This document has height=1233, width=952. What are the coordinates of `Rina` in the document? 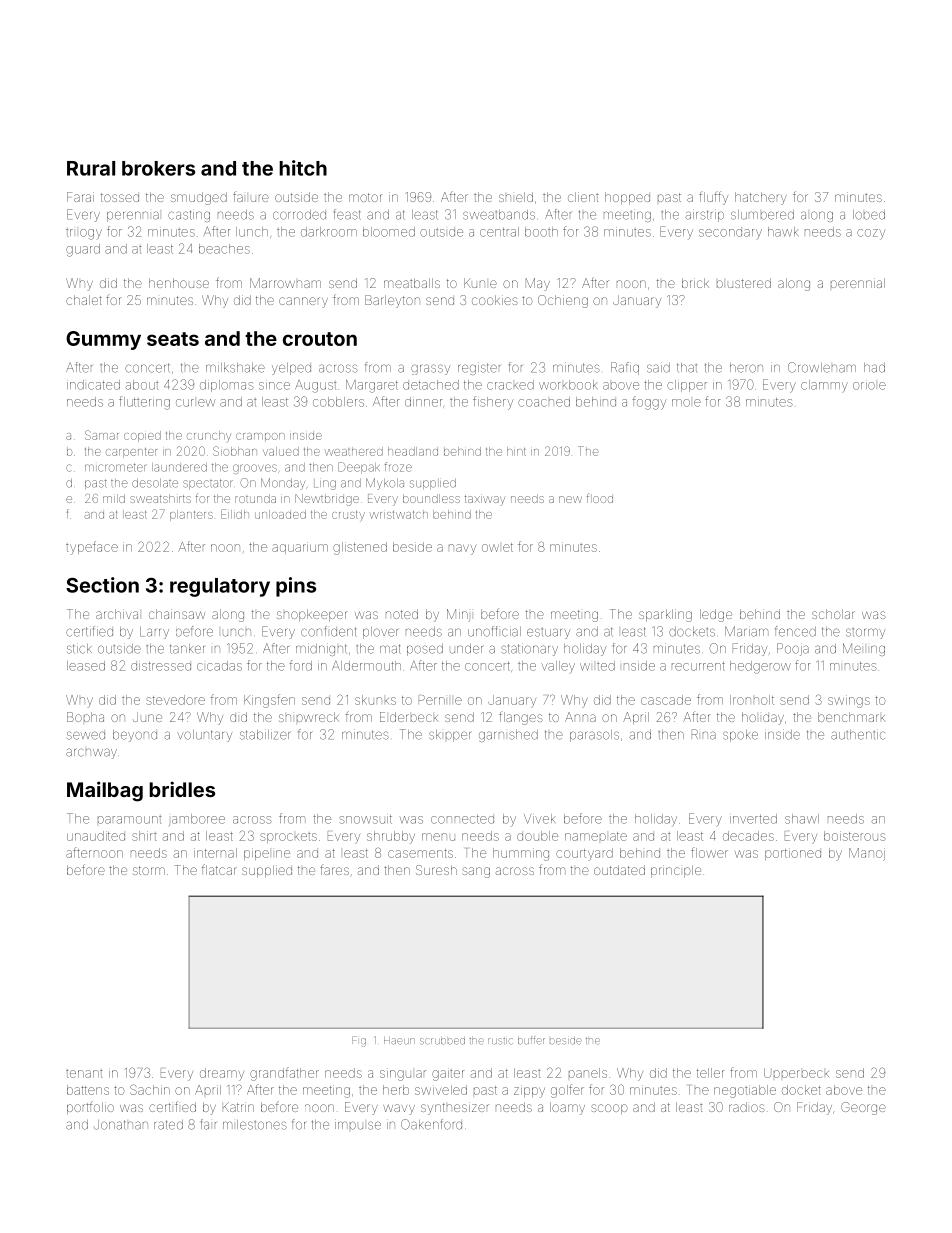 It's located at (704, 734).
